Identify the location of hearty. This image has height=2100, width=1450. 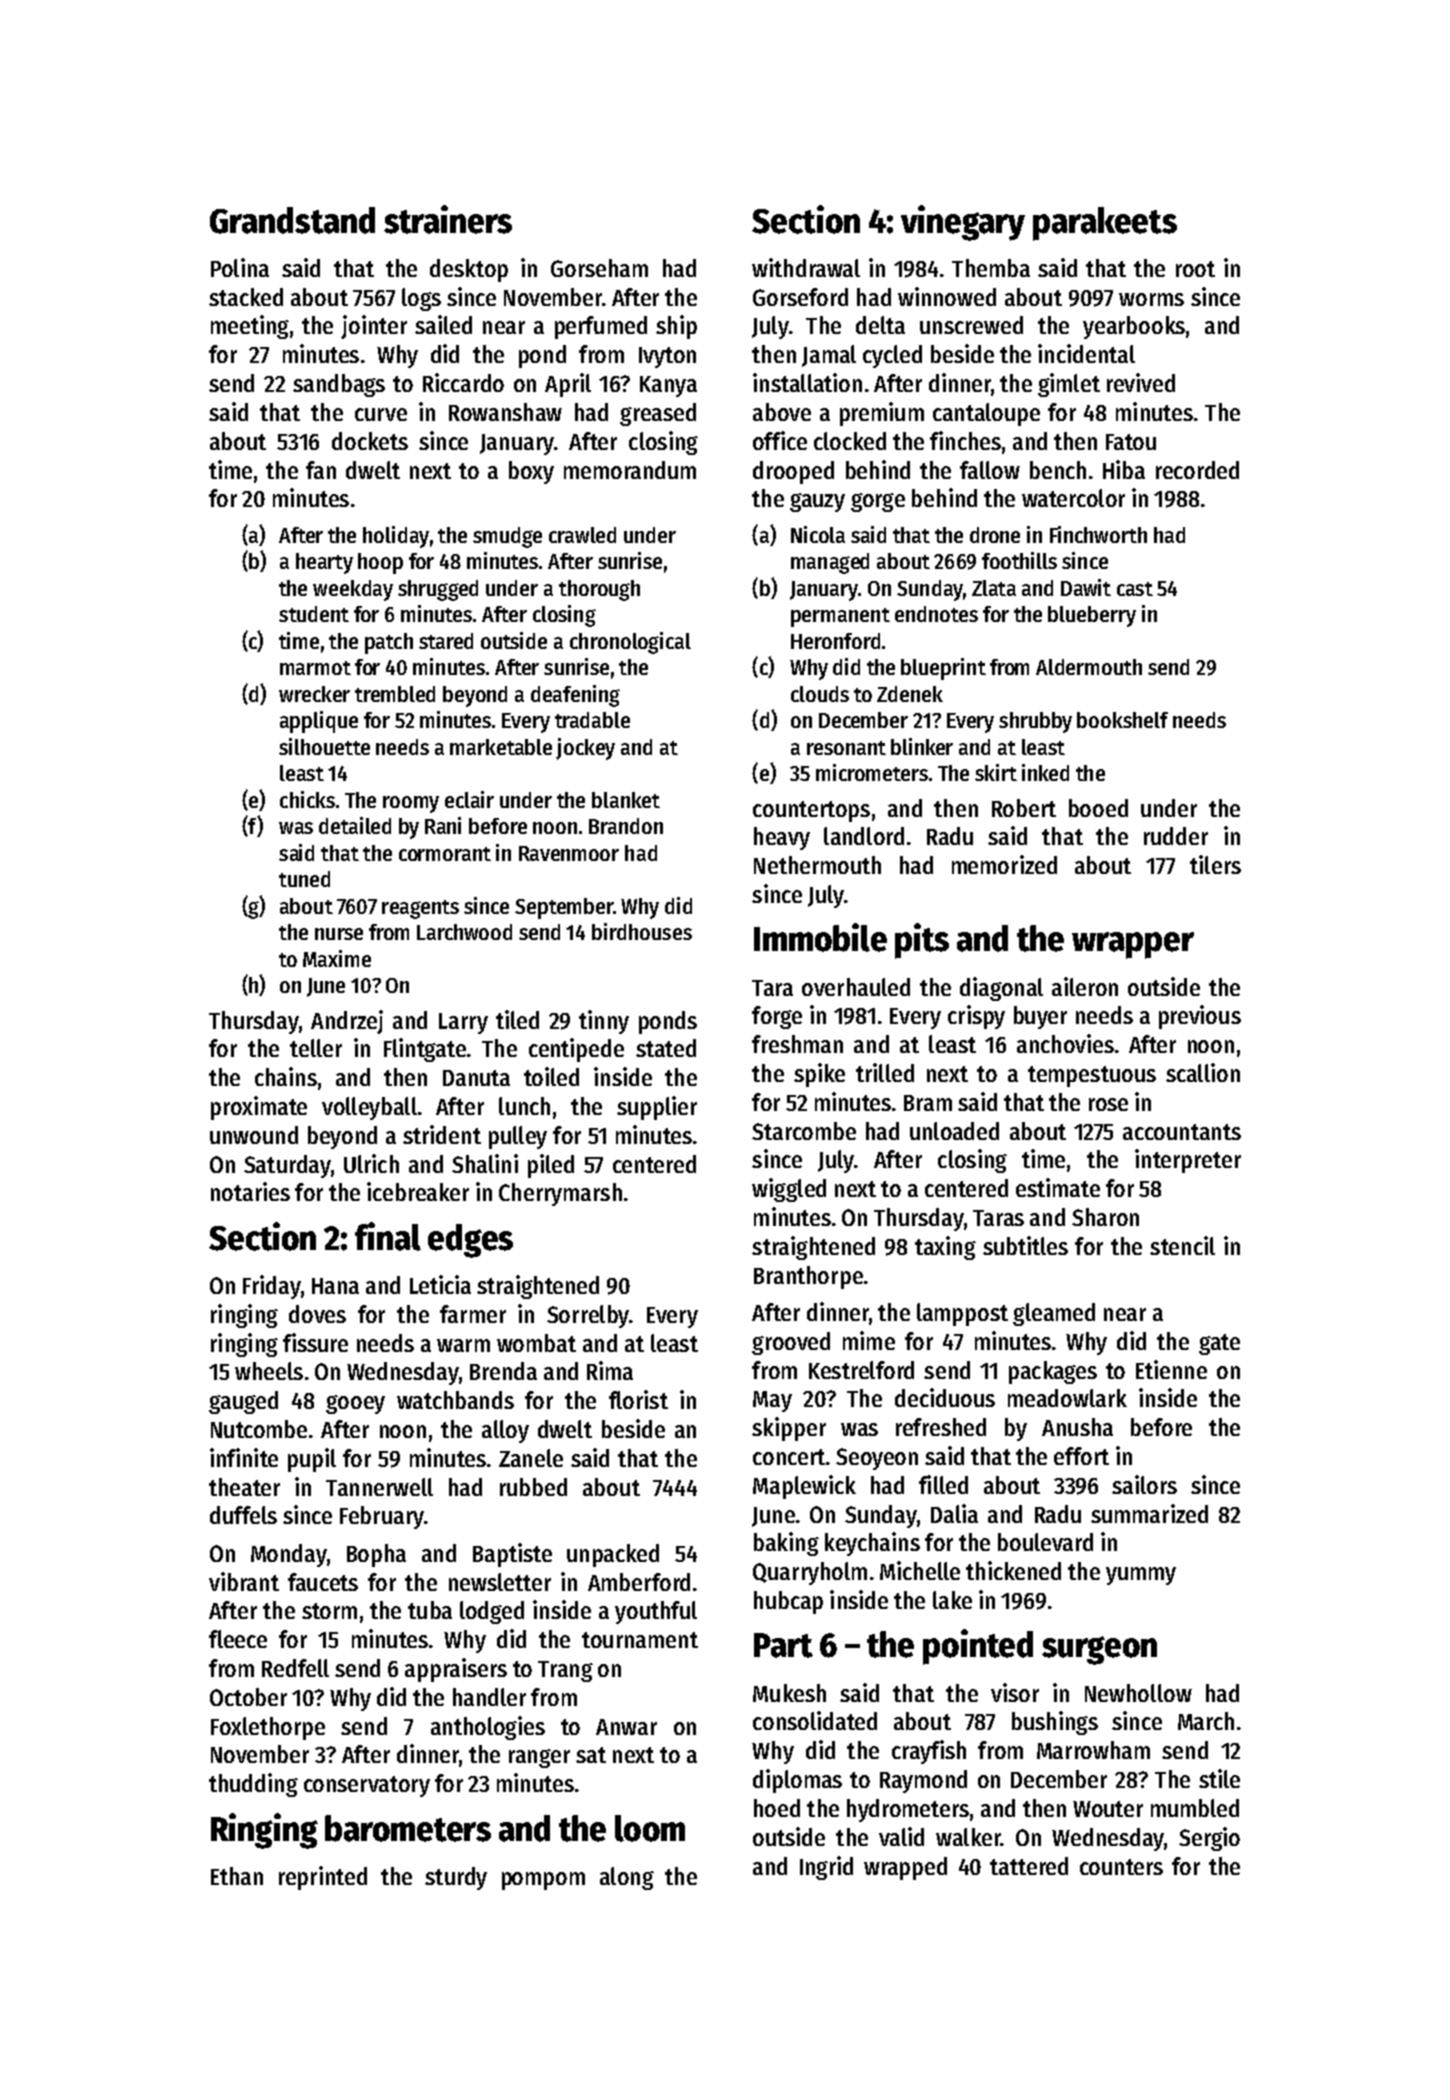
(324, 563).
